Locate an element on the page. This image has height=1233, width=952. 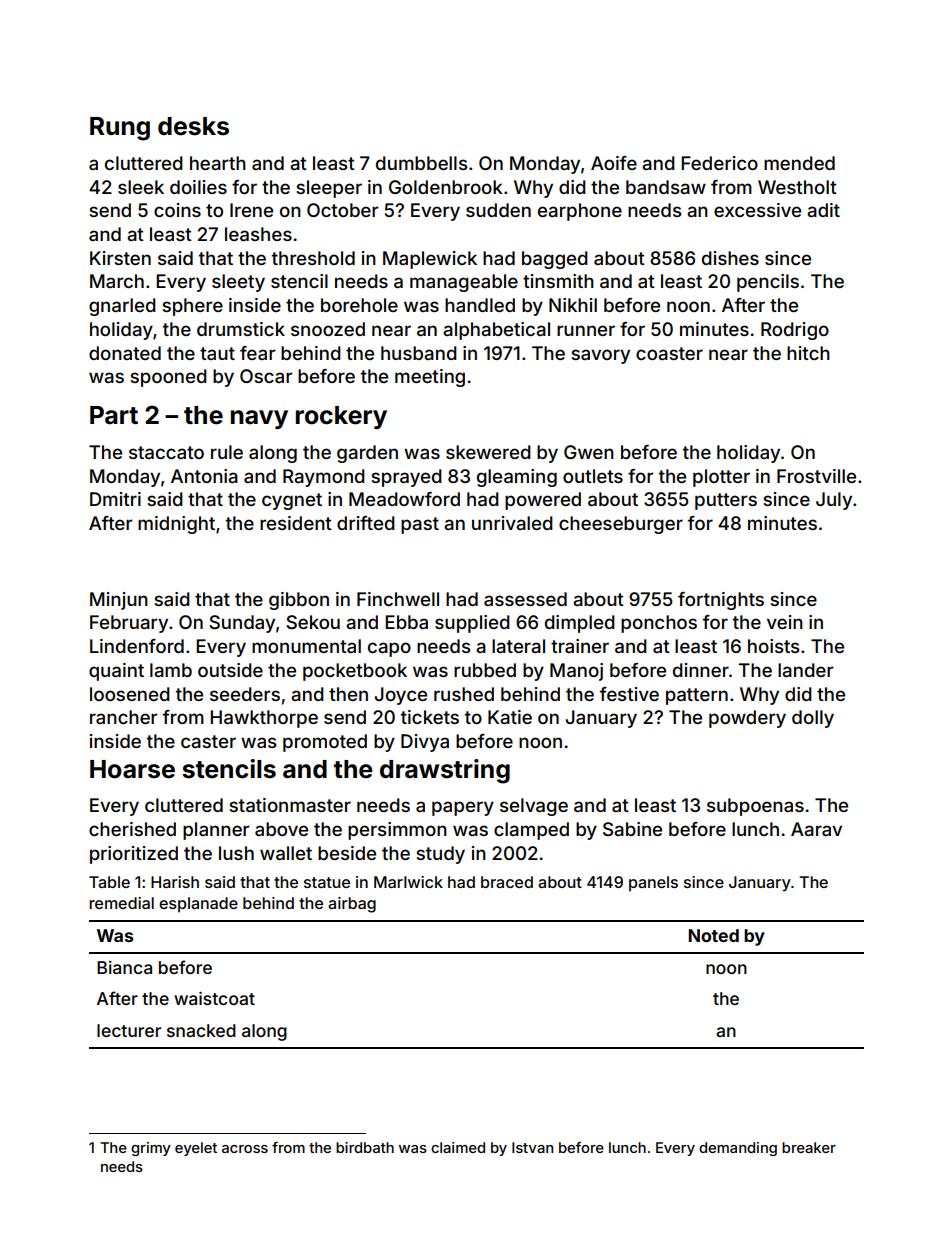
bandsaw is located at coordinates (666, 187).
